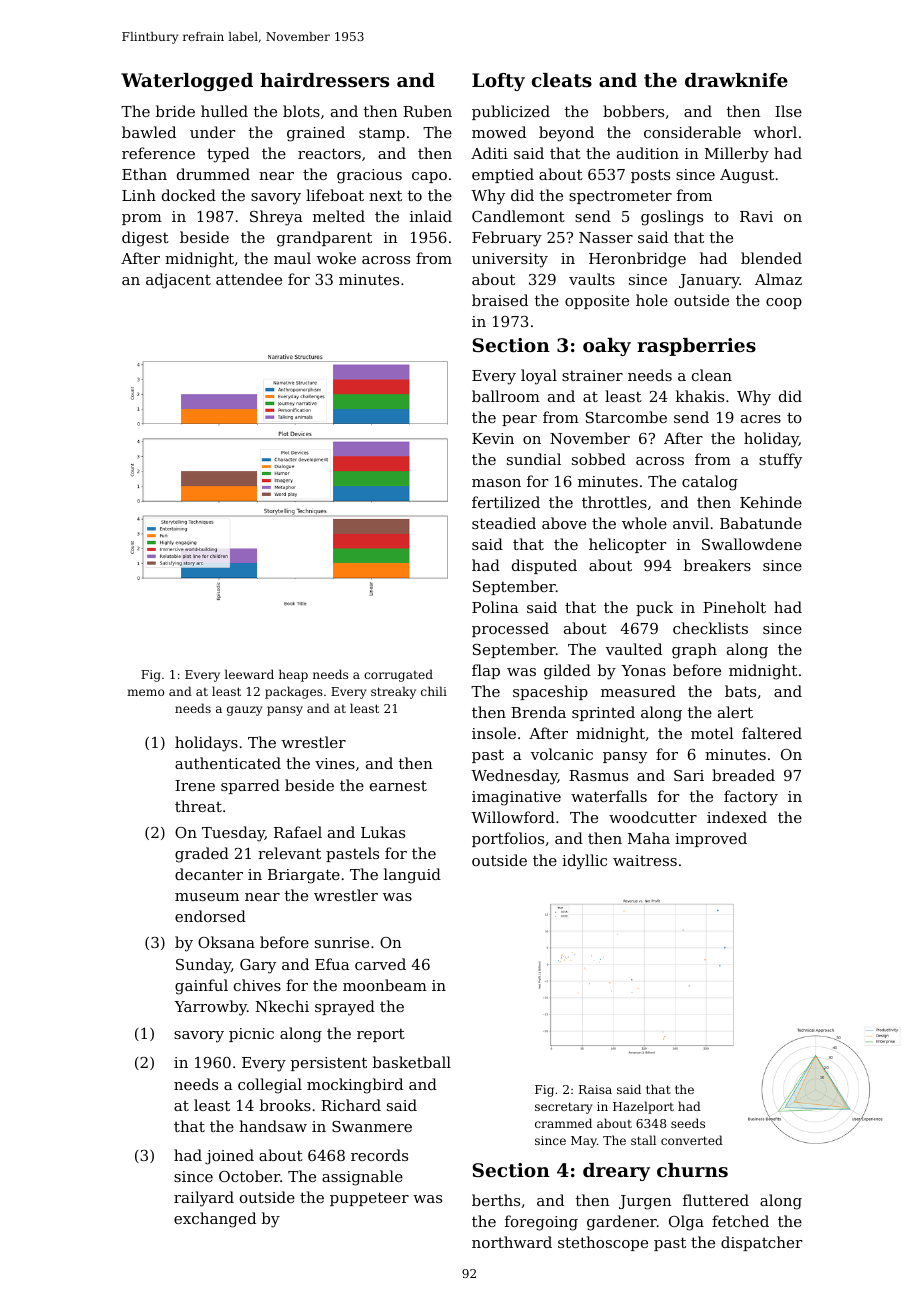  Describe the element at coordinates (504, 523) in the screenshot. I see `steadied` at that location.
